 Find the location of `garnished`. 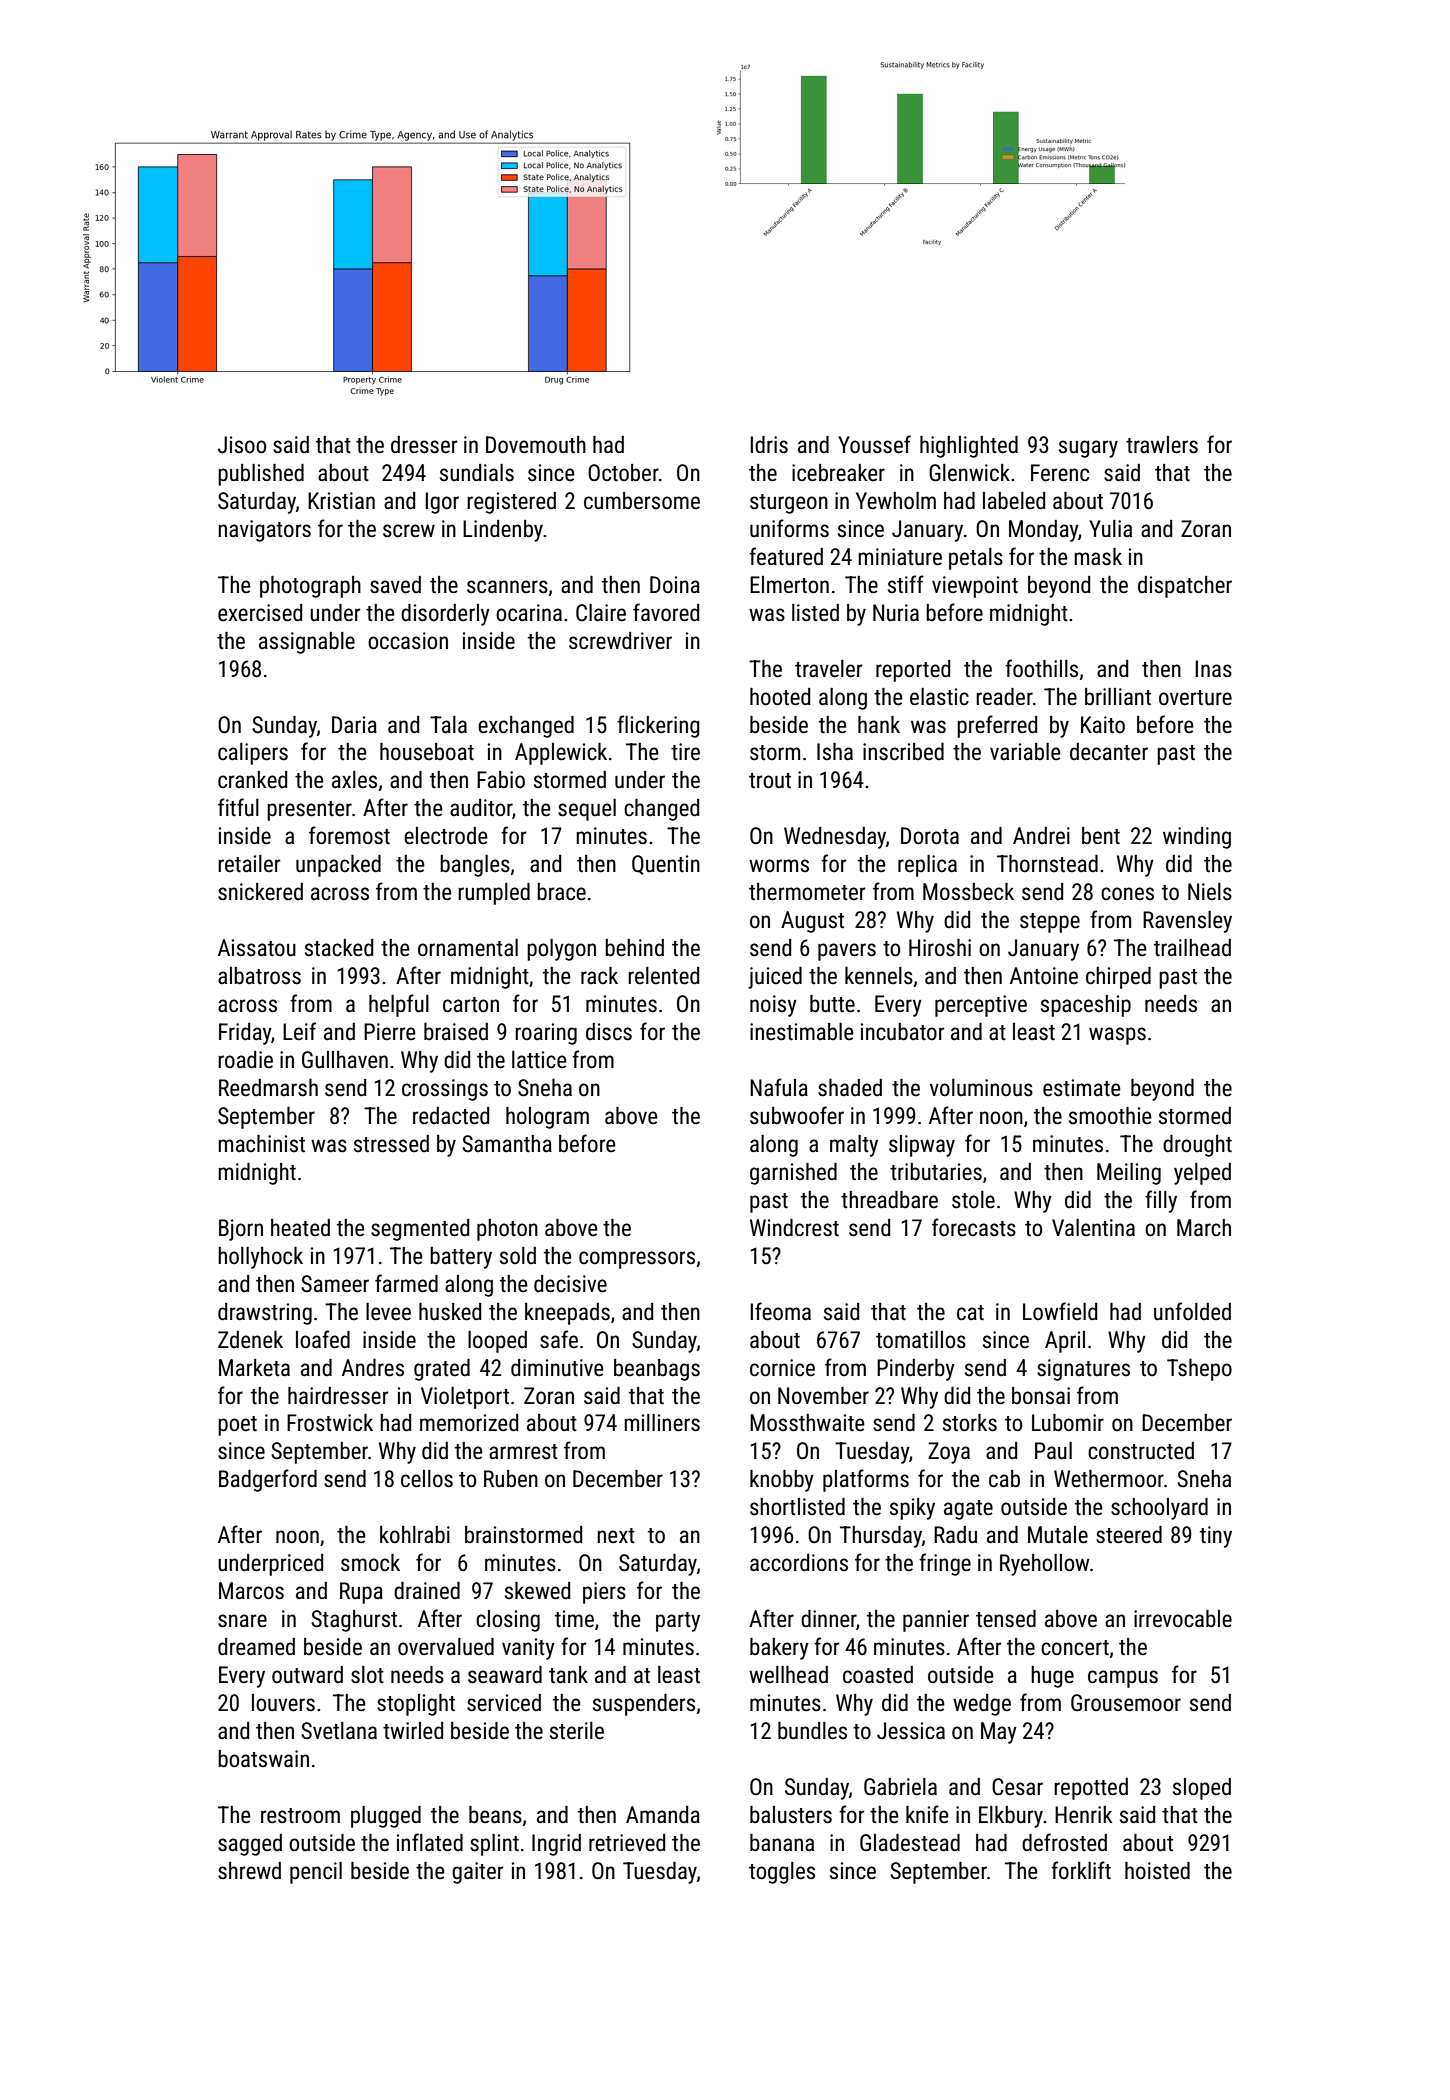

garnished is located at coordinates (793, 1174).
